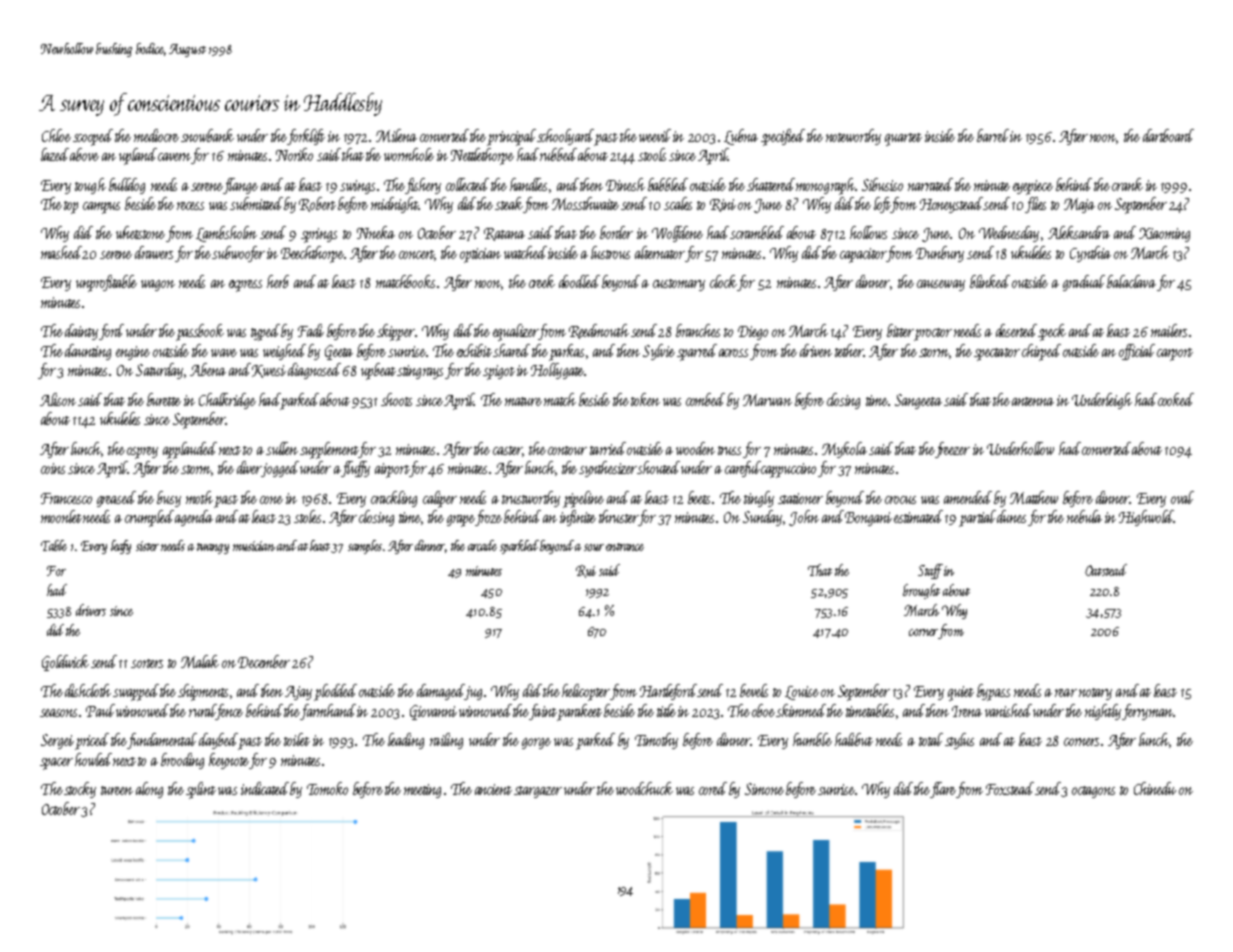 The height and width of the image is (952, 1233). What do you see at coordinates (294, 154) in the image?
I see `Noriko` at bounding box center [294, 154].
